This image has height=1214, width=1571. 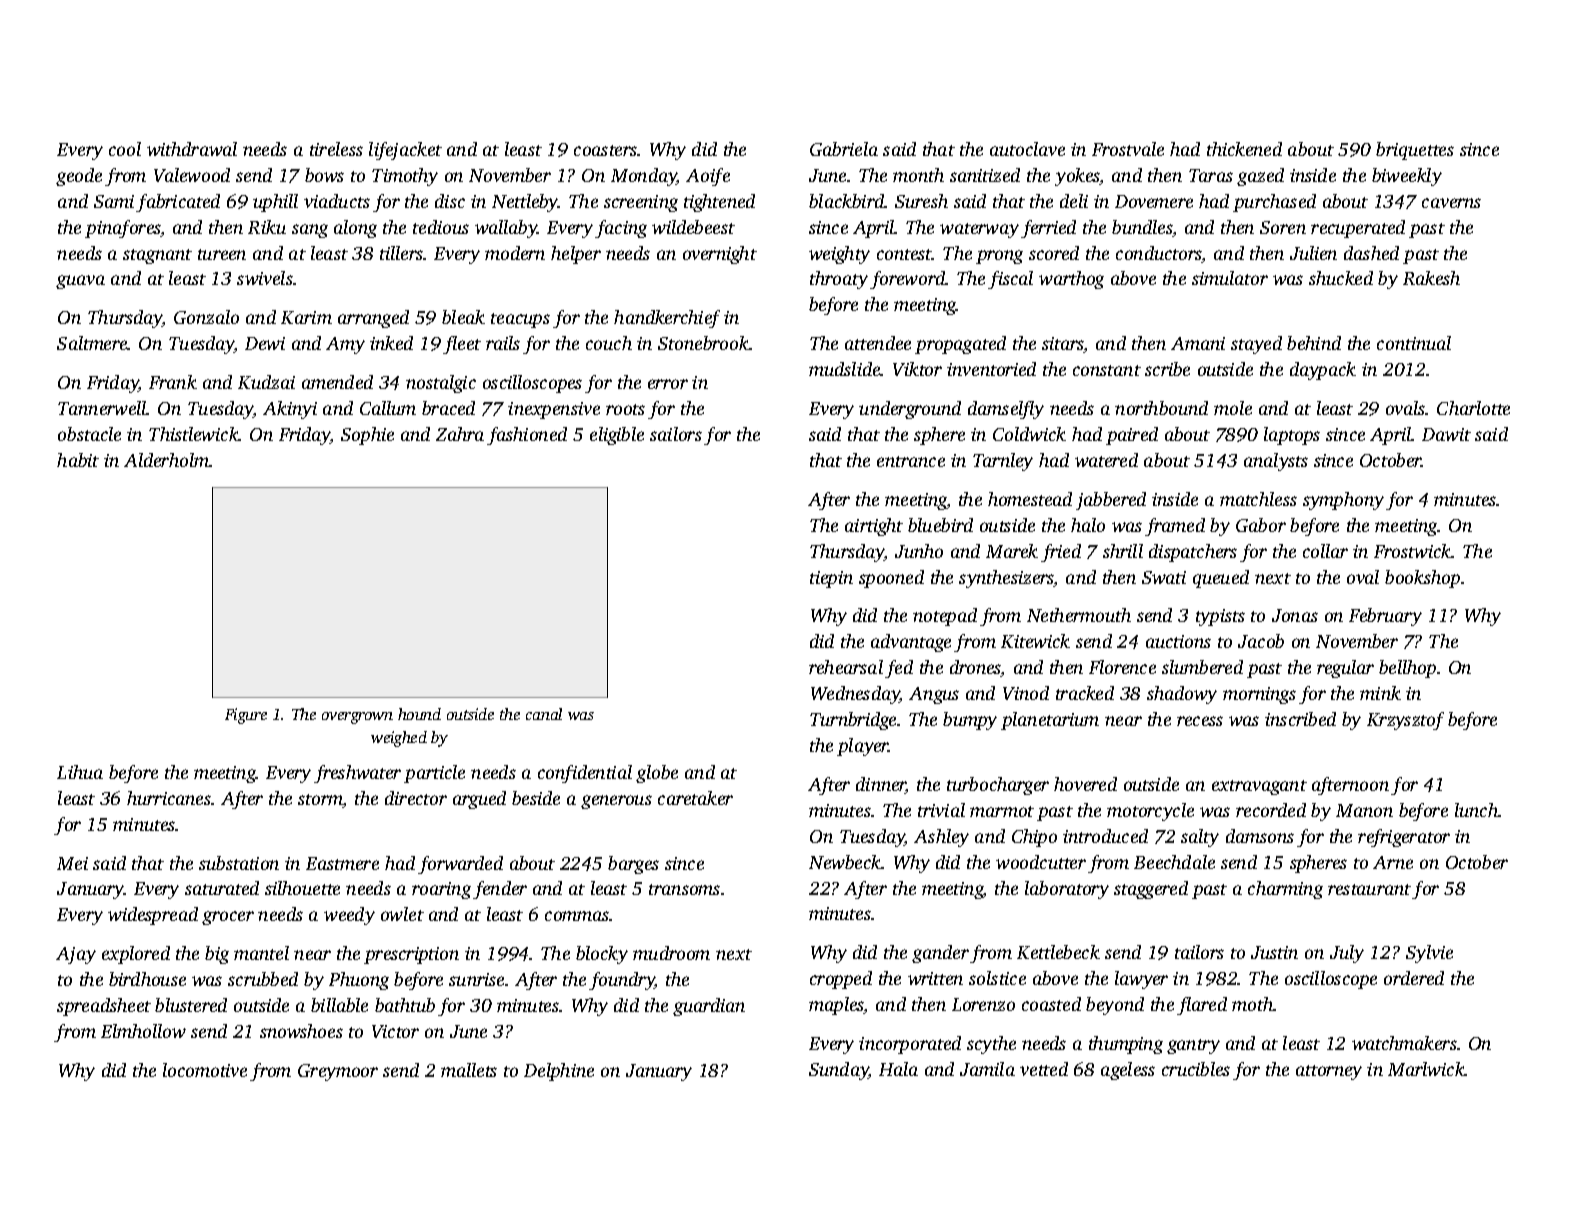 I want to click on recorded, so click(x=1271, y=810).
